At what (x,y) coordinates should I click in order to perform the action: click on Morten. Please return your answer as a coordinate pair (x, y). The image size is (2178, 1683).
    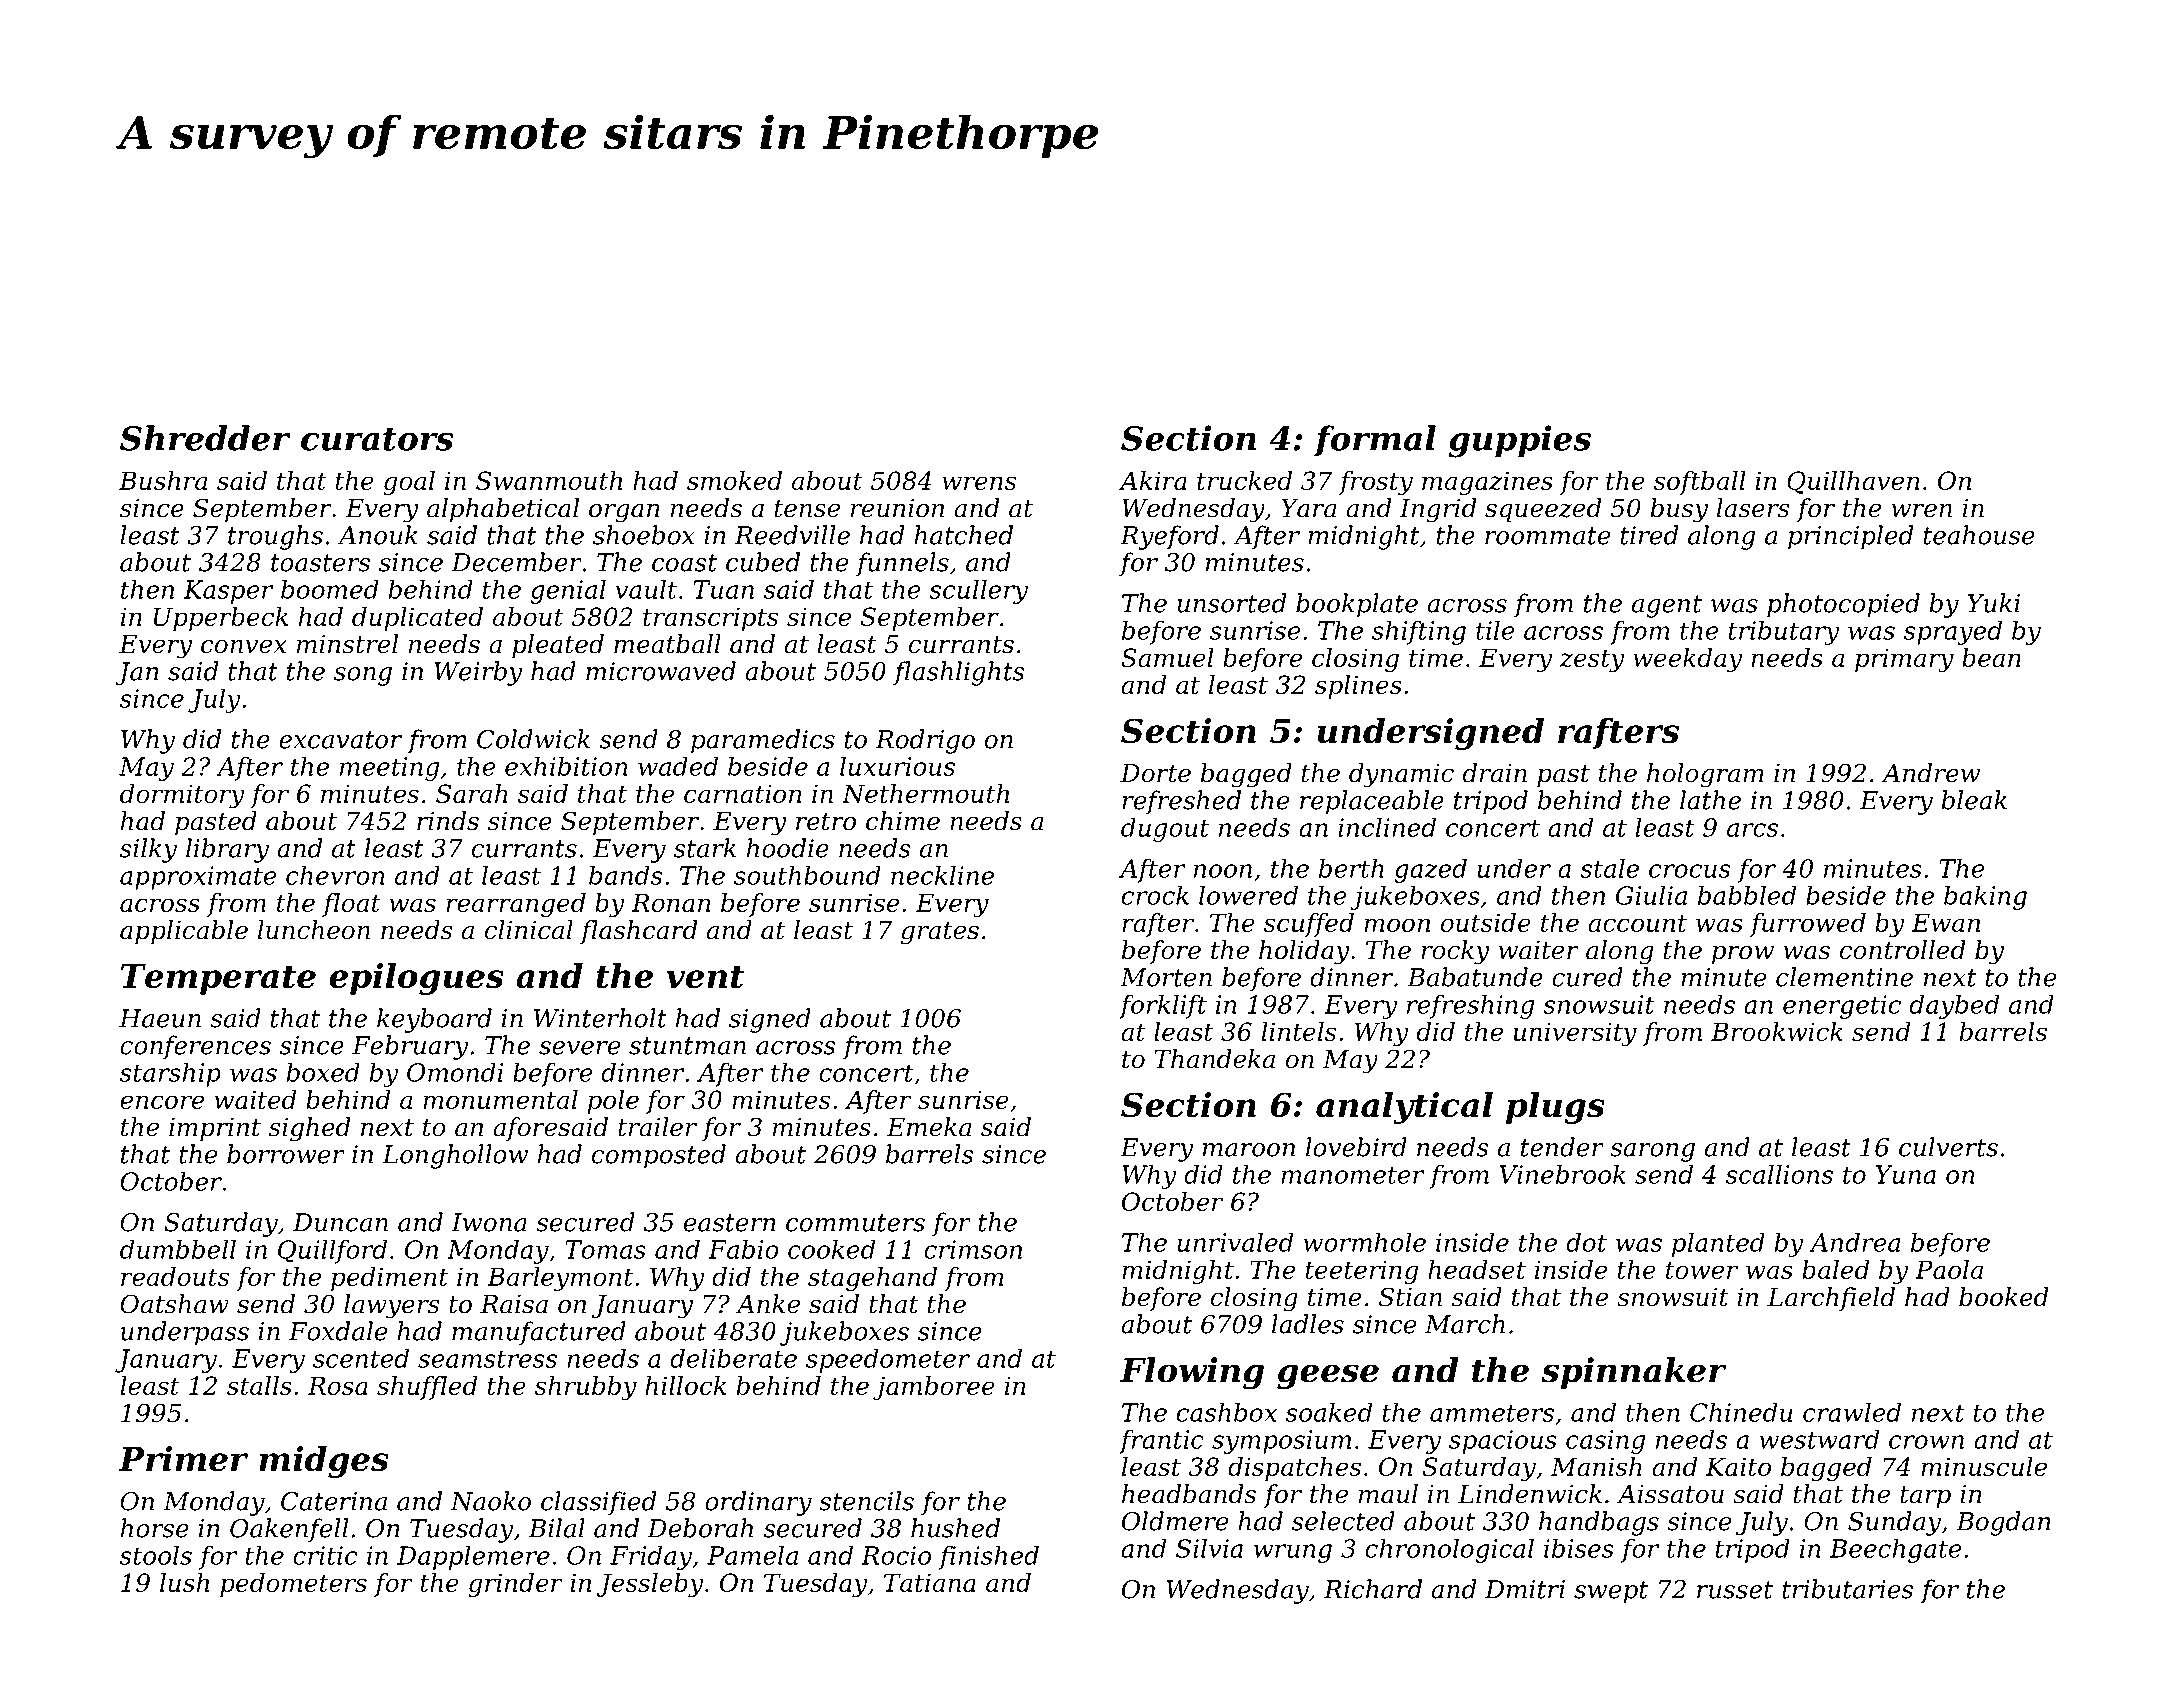
    Looking at the image, I should click on (1166, 977).
